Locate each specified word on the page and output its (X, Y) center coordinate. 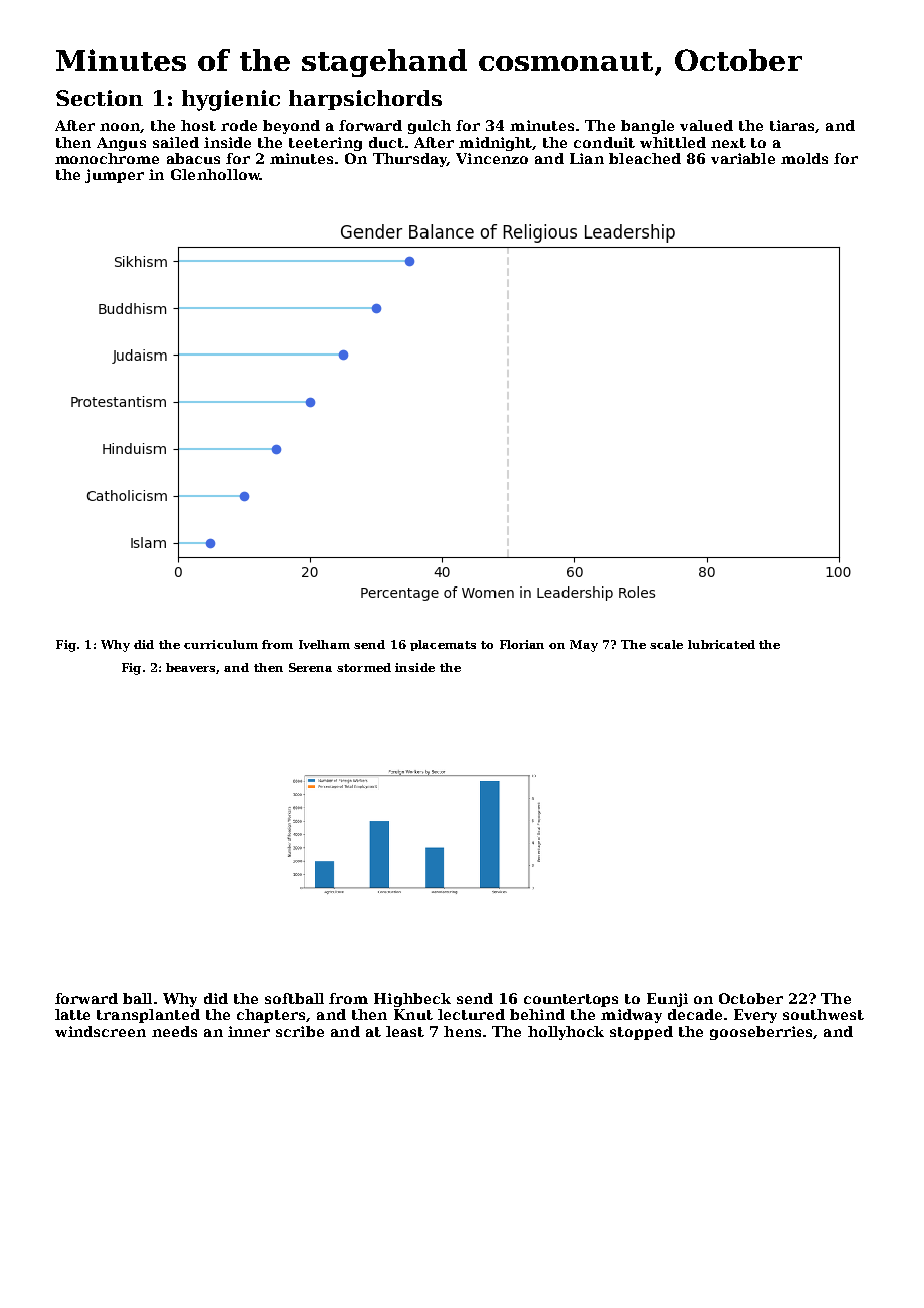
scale (666, 644)
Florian (522, 644)
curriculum (221, 644)
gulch (429, 127)
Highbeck (412, 1000)
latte (72, 1014)
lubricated (721, 644)
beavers (191, 668)
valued (706, 125)
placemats (443, 645)
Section (99, 98)
